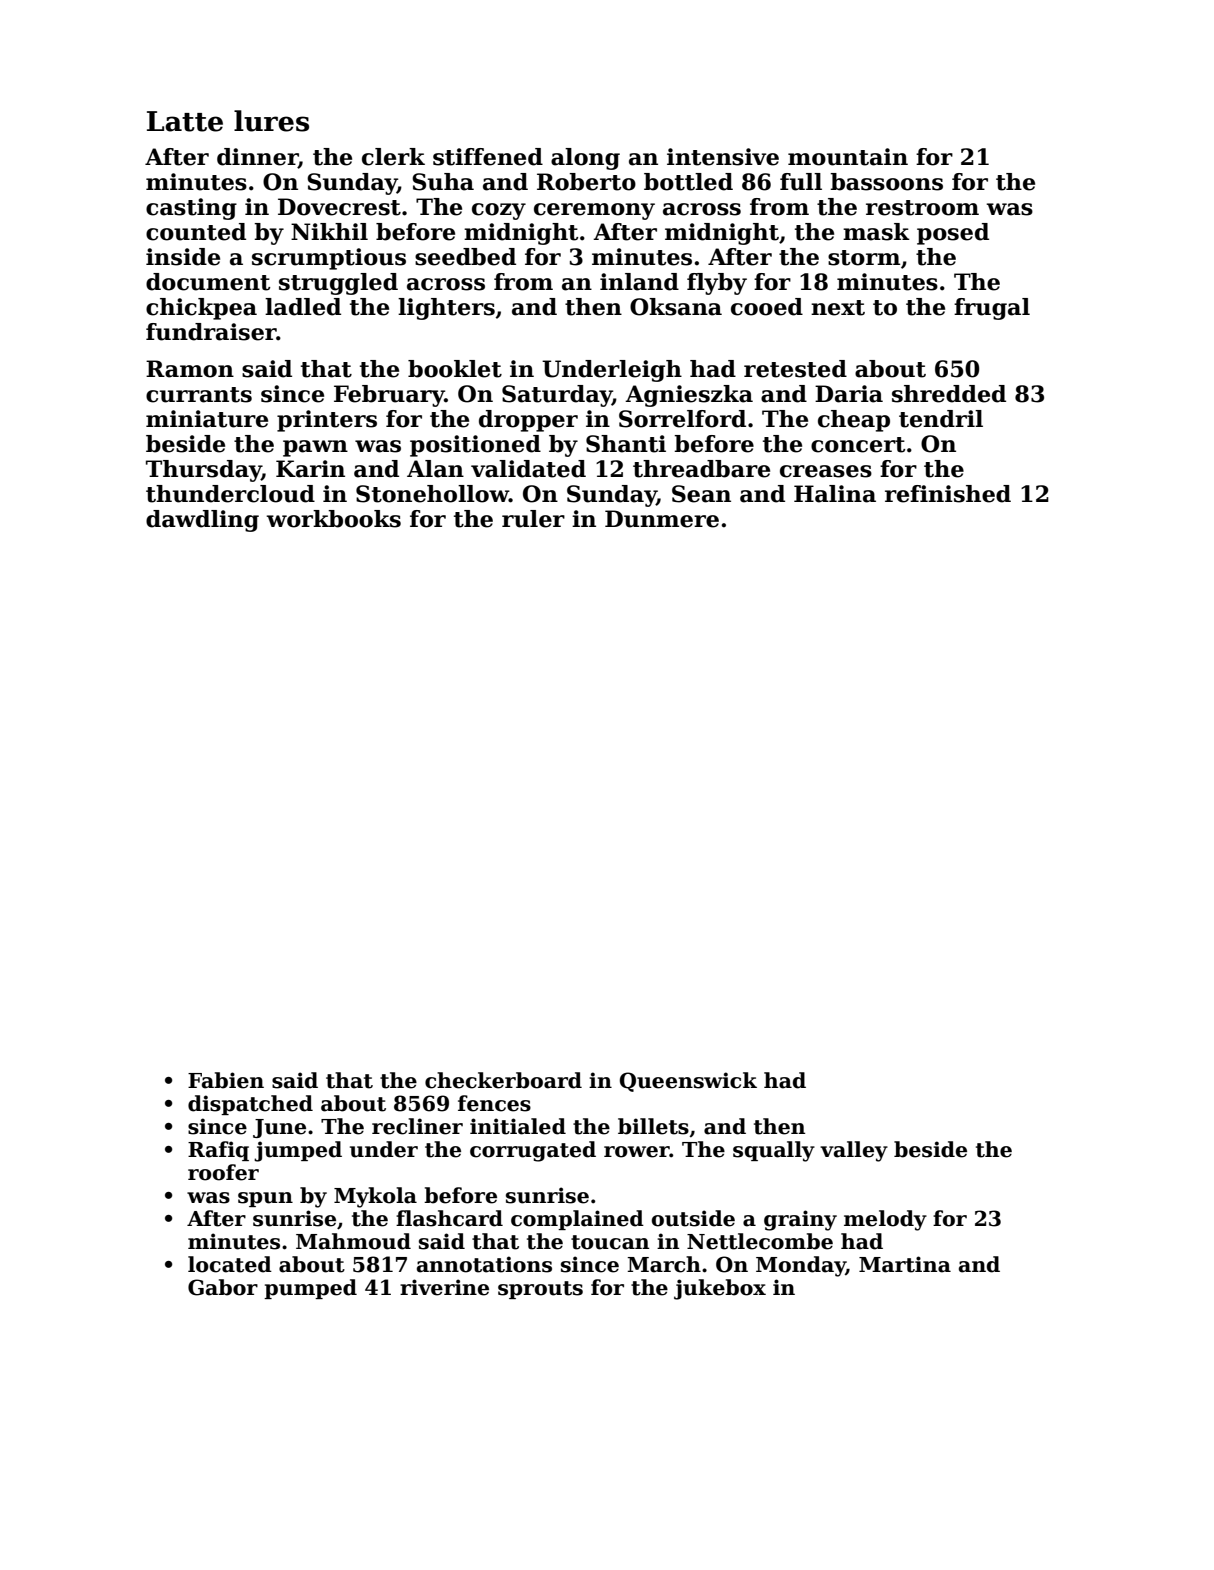 This image has width=1214, height=1570. I want to click on mountain, so click(848, 157).
